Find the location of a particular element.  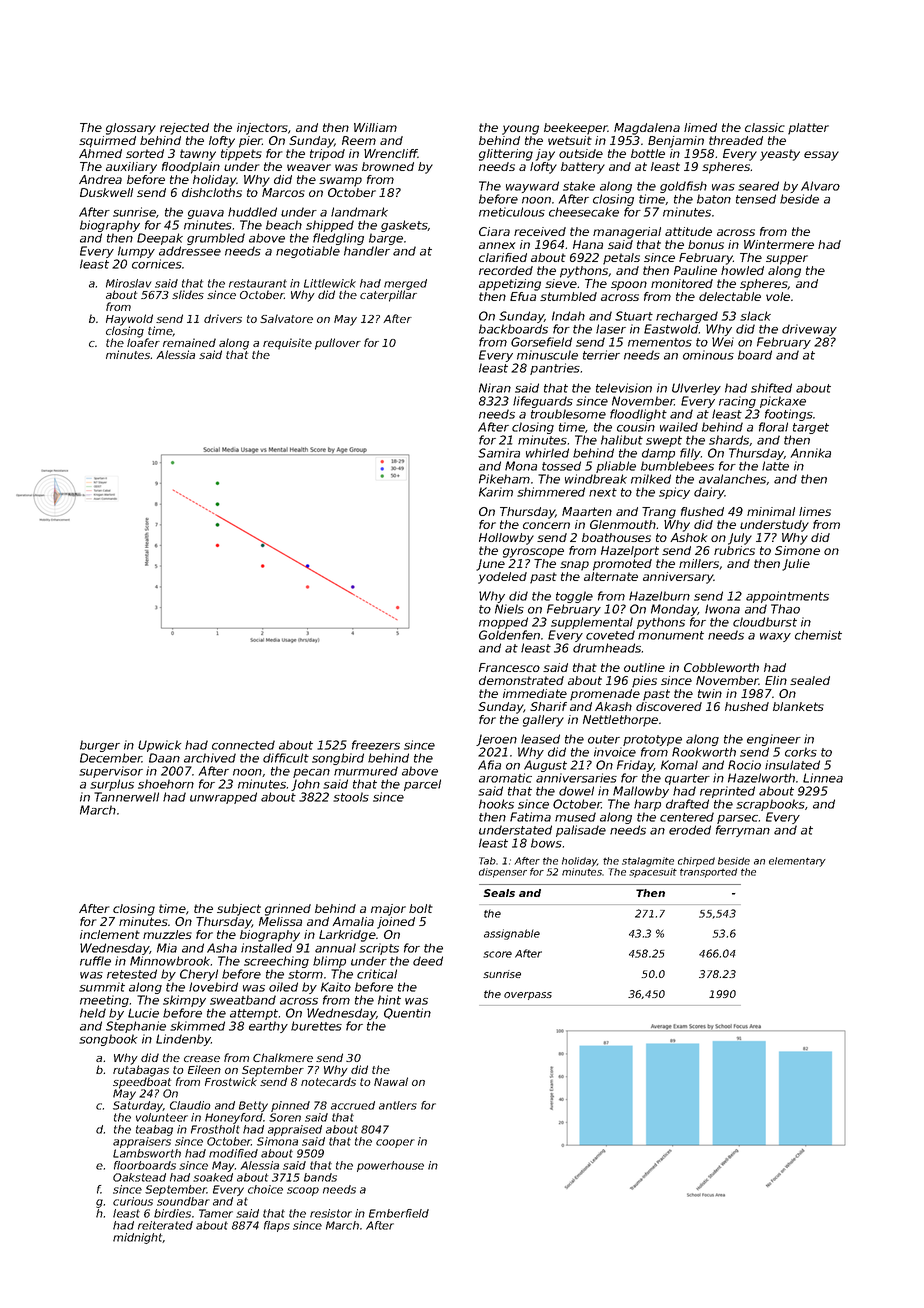

loafer is located at coordinates (143, 342).
